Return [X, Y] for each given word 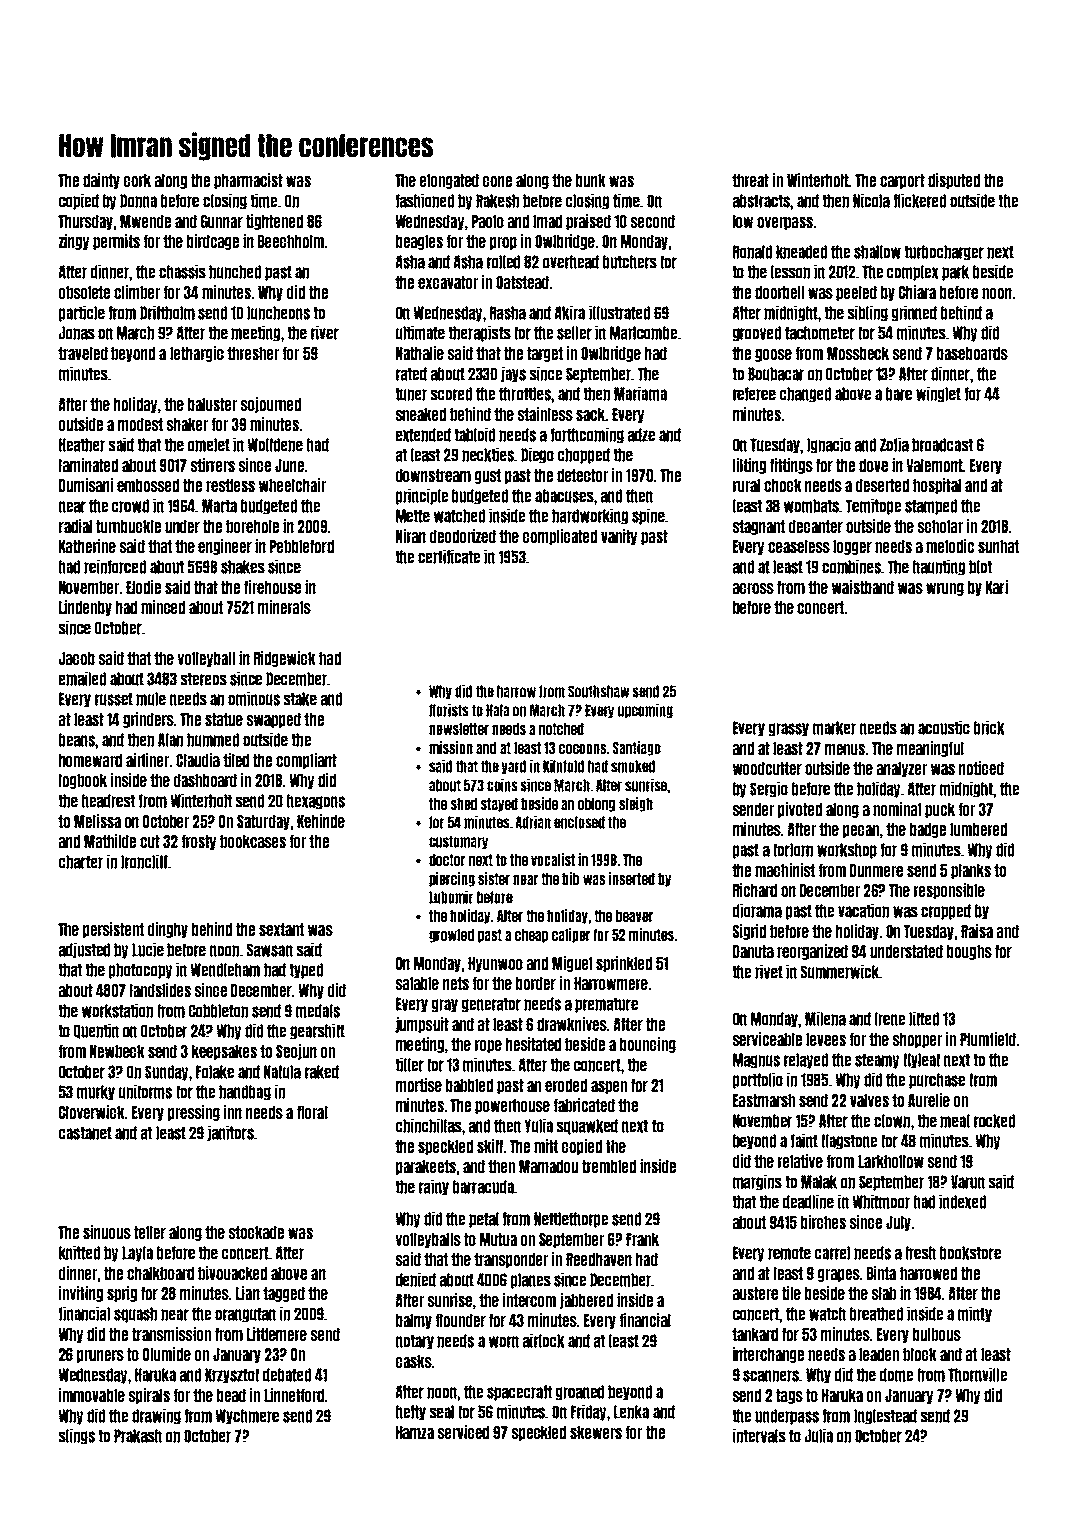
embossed [148, 485]
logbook [83, 781]
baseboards [972, 353]
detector [582, 475]
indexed [962, 1201]
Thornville [977, 1374]
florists [449, 710]
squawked [587, 1127]
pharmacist [248, 181]
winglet [938, 394]
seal [442, 1412]
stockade [256, 1232]
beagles [419, 242]
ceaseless [799, 546]
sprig [122, 1294]
